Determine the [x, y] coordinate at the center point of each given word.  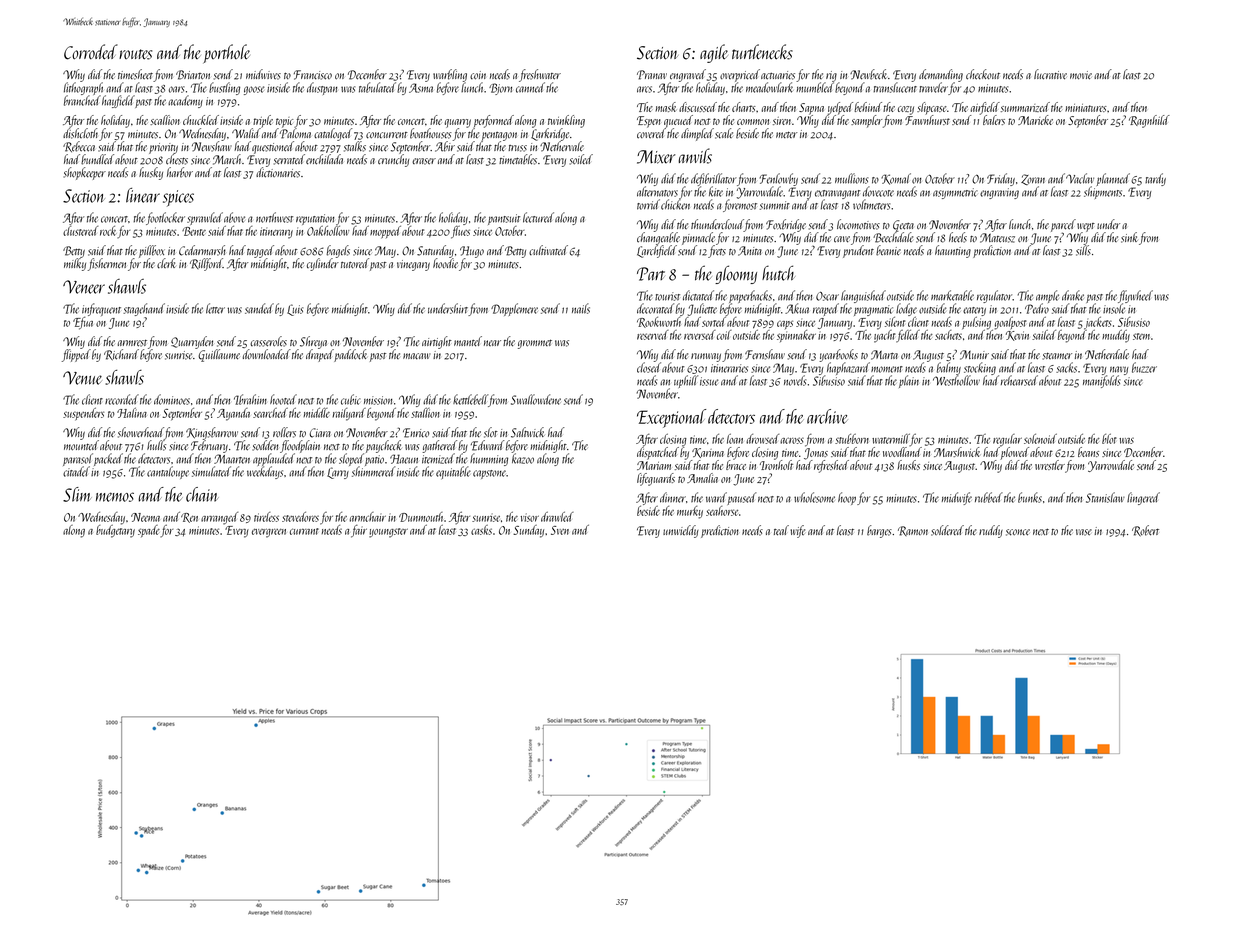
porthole [226, 54]
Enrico [416, 433]
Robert [1145, 531]
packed [108, 459]
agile [714, 53]
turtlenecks [762, 52]
